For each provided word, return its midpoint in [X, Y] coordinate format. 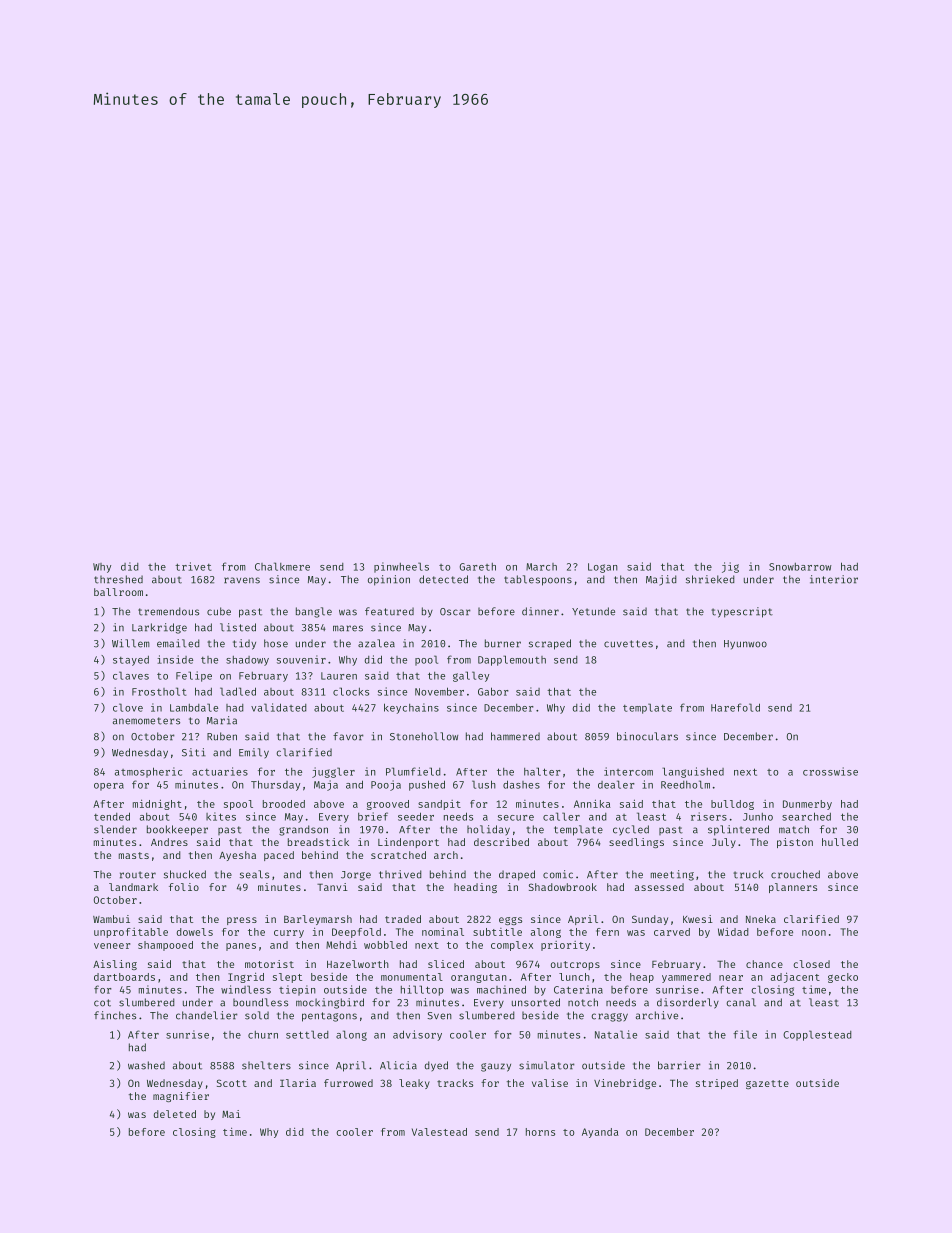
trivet [193, 566]
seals [254, 874]
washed [146, 1065]
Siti [194, 752]
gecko [843, 978]
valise [550, 1083]
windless [246, 989]
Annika [592, 803]
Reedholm [685, 784]
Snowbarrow [800, 567]
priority [565, 946]
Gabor [493, 691]
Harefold [735, 707]
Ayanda [600, 1133]
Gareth [478, 567]
